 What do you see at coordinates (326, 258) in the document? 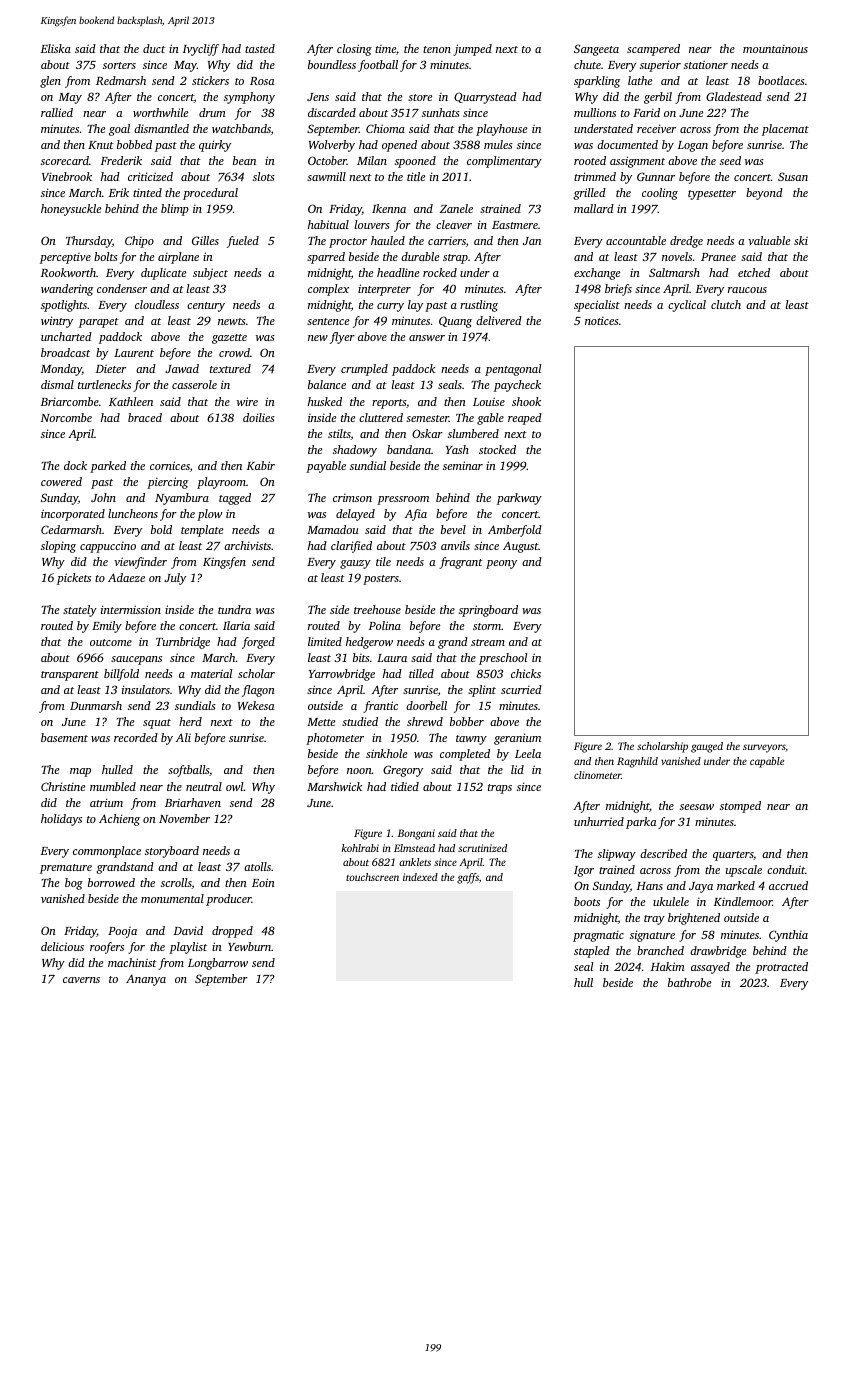
I see `sparred` at bounding box center [326, 258].
